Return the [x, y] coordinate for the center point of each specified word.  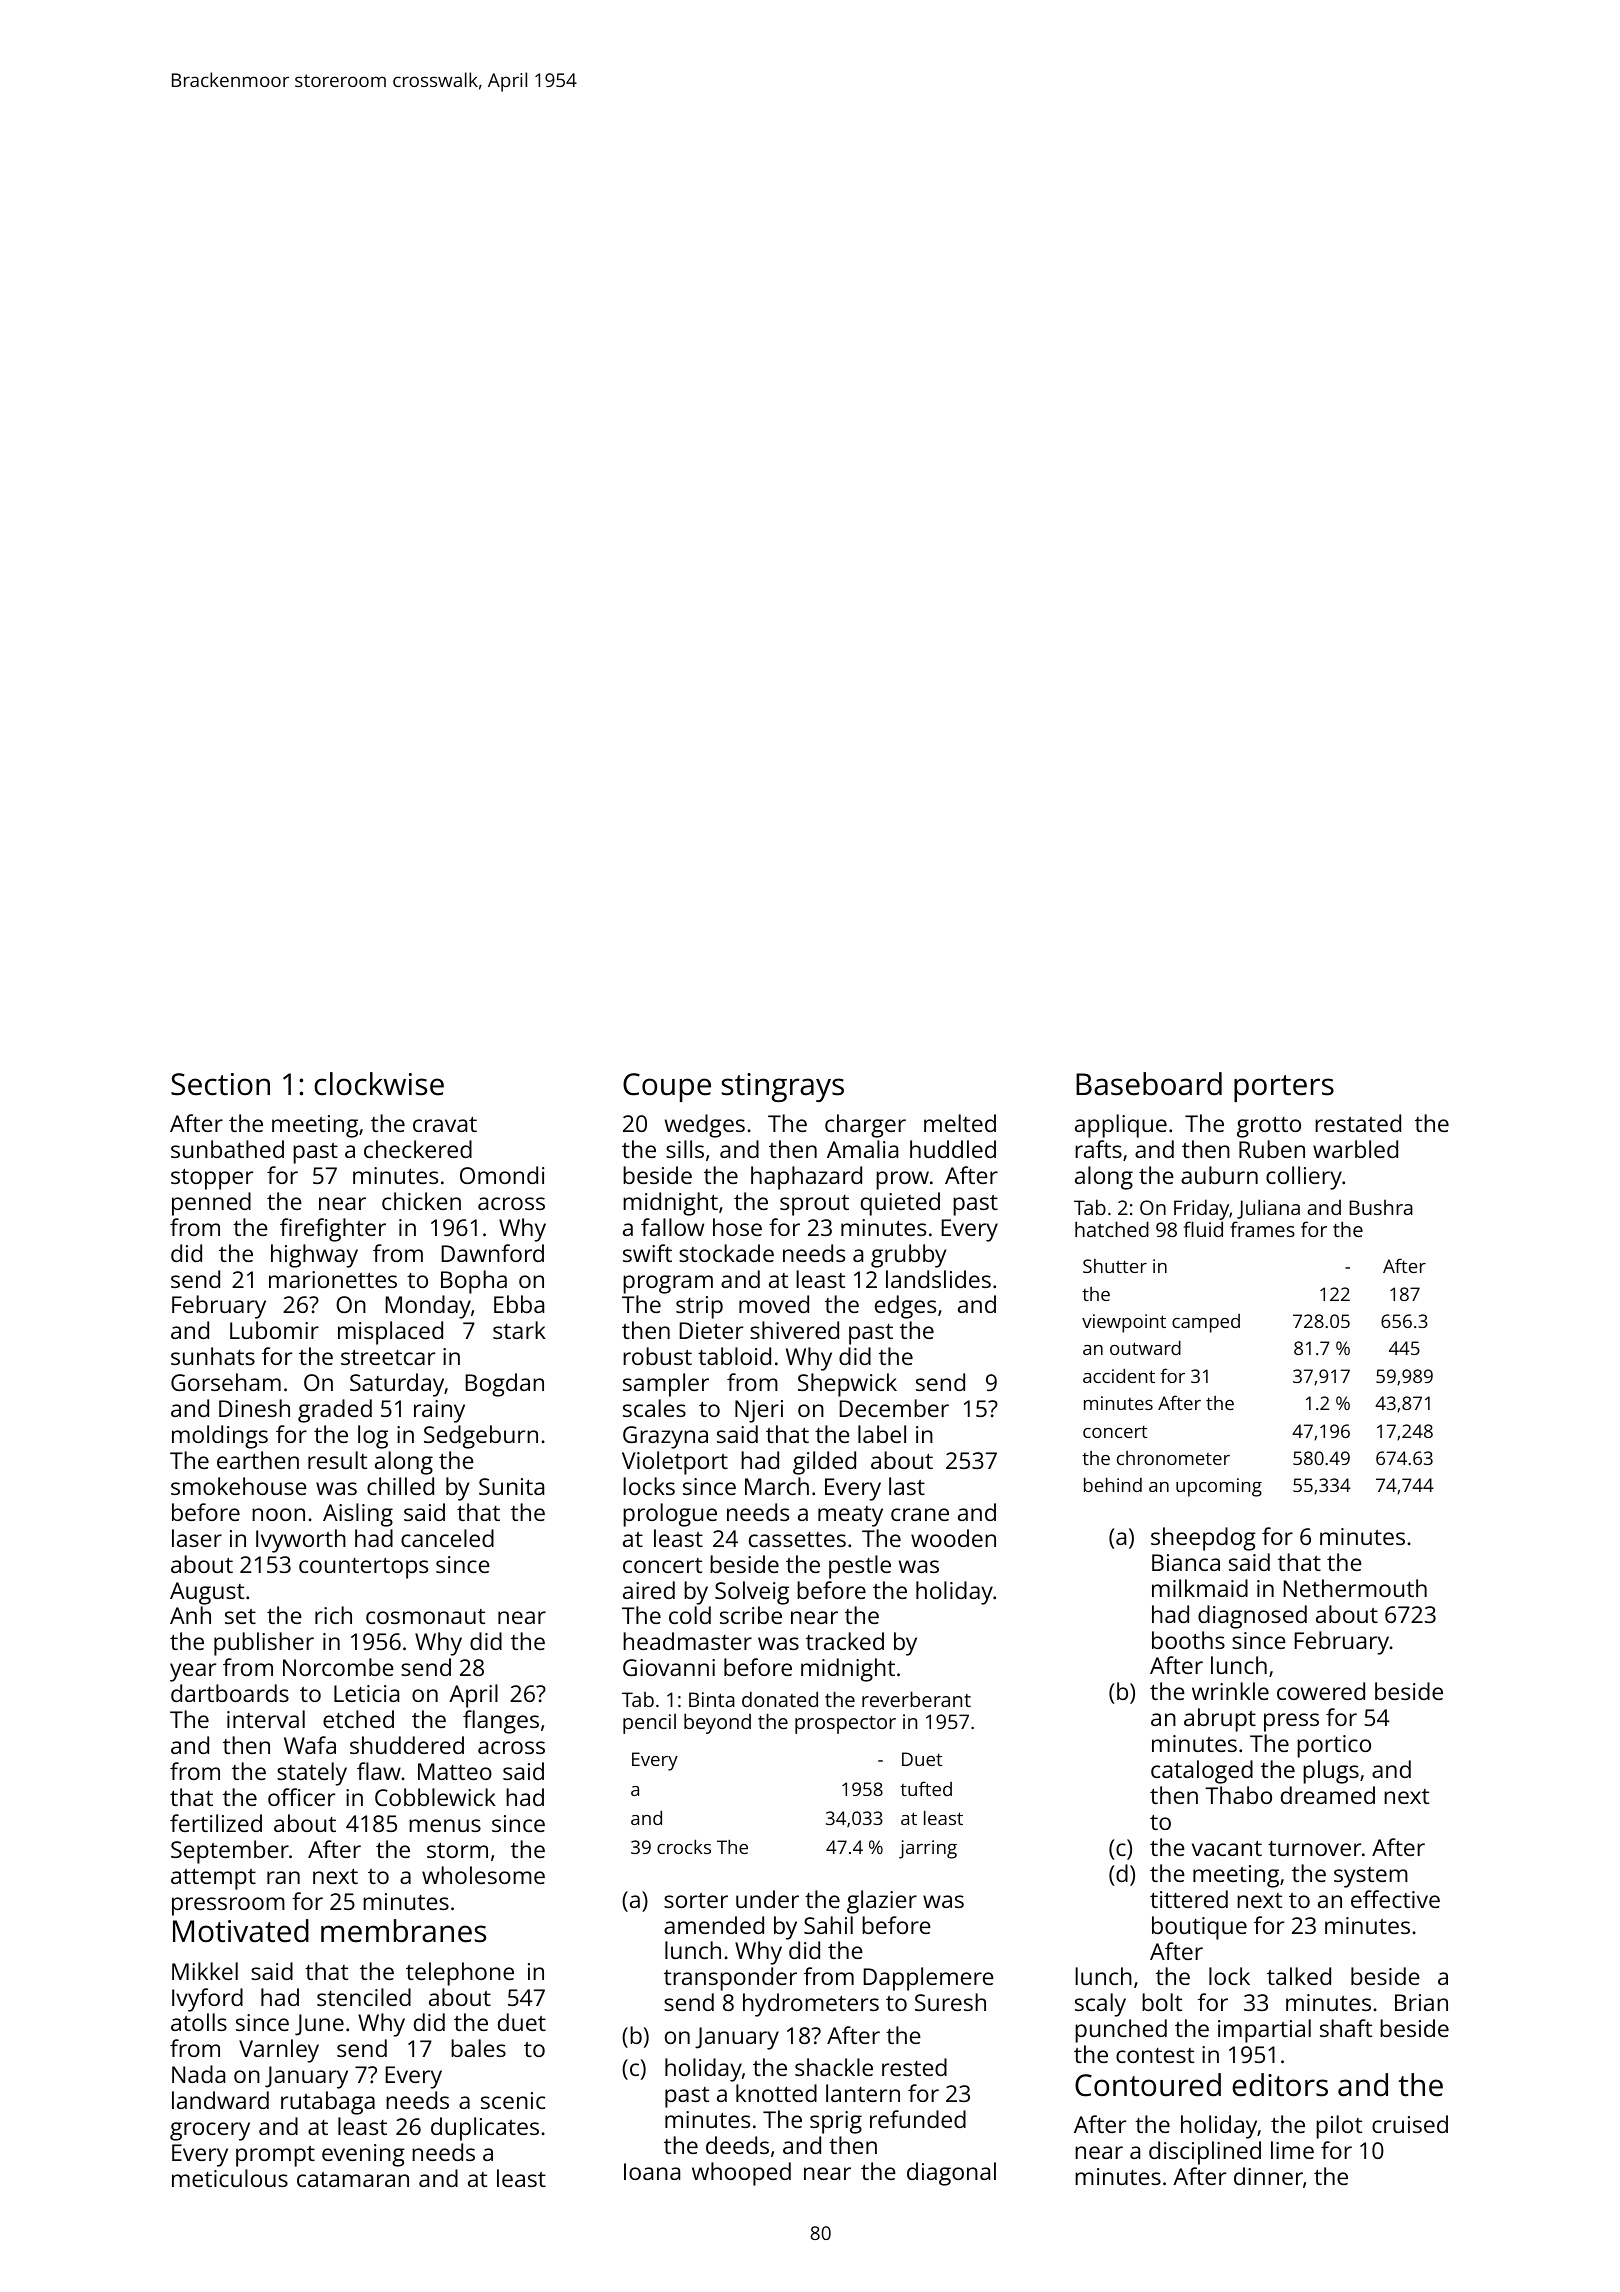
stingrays [783, 1087]
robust [657, 1356]
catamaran [353, 2179]
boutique [1199, 1928]
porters [1284, 1088]
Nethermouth [1355, 1588]
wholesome [483, 1875]
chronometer [1173, 1458]
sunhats [213, 1356]
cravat [445, 1124]
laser [197, 1538]
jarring [928, 1849]
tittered [1189, 1899]
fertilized [216, 1823]
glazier [882, 1902]
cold [690, 1615]
